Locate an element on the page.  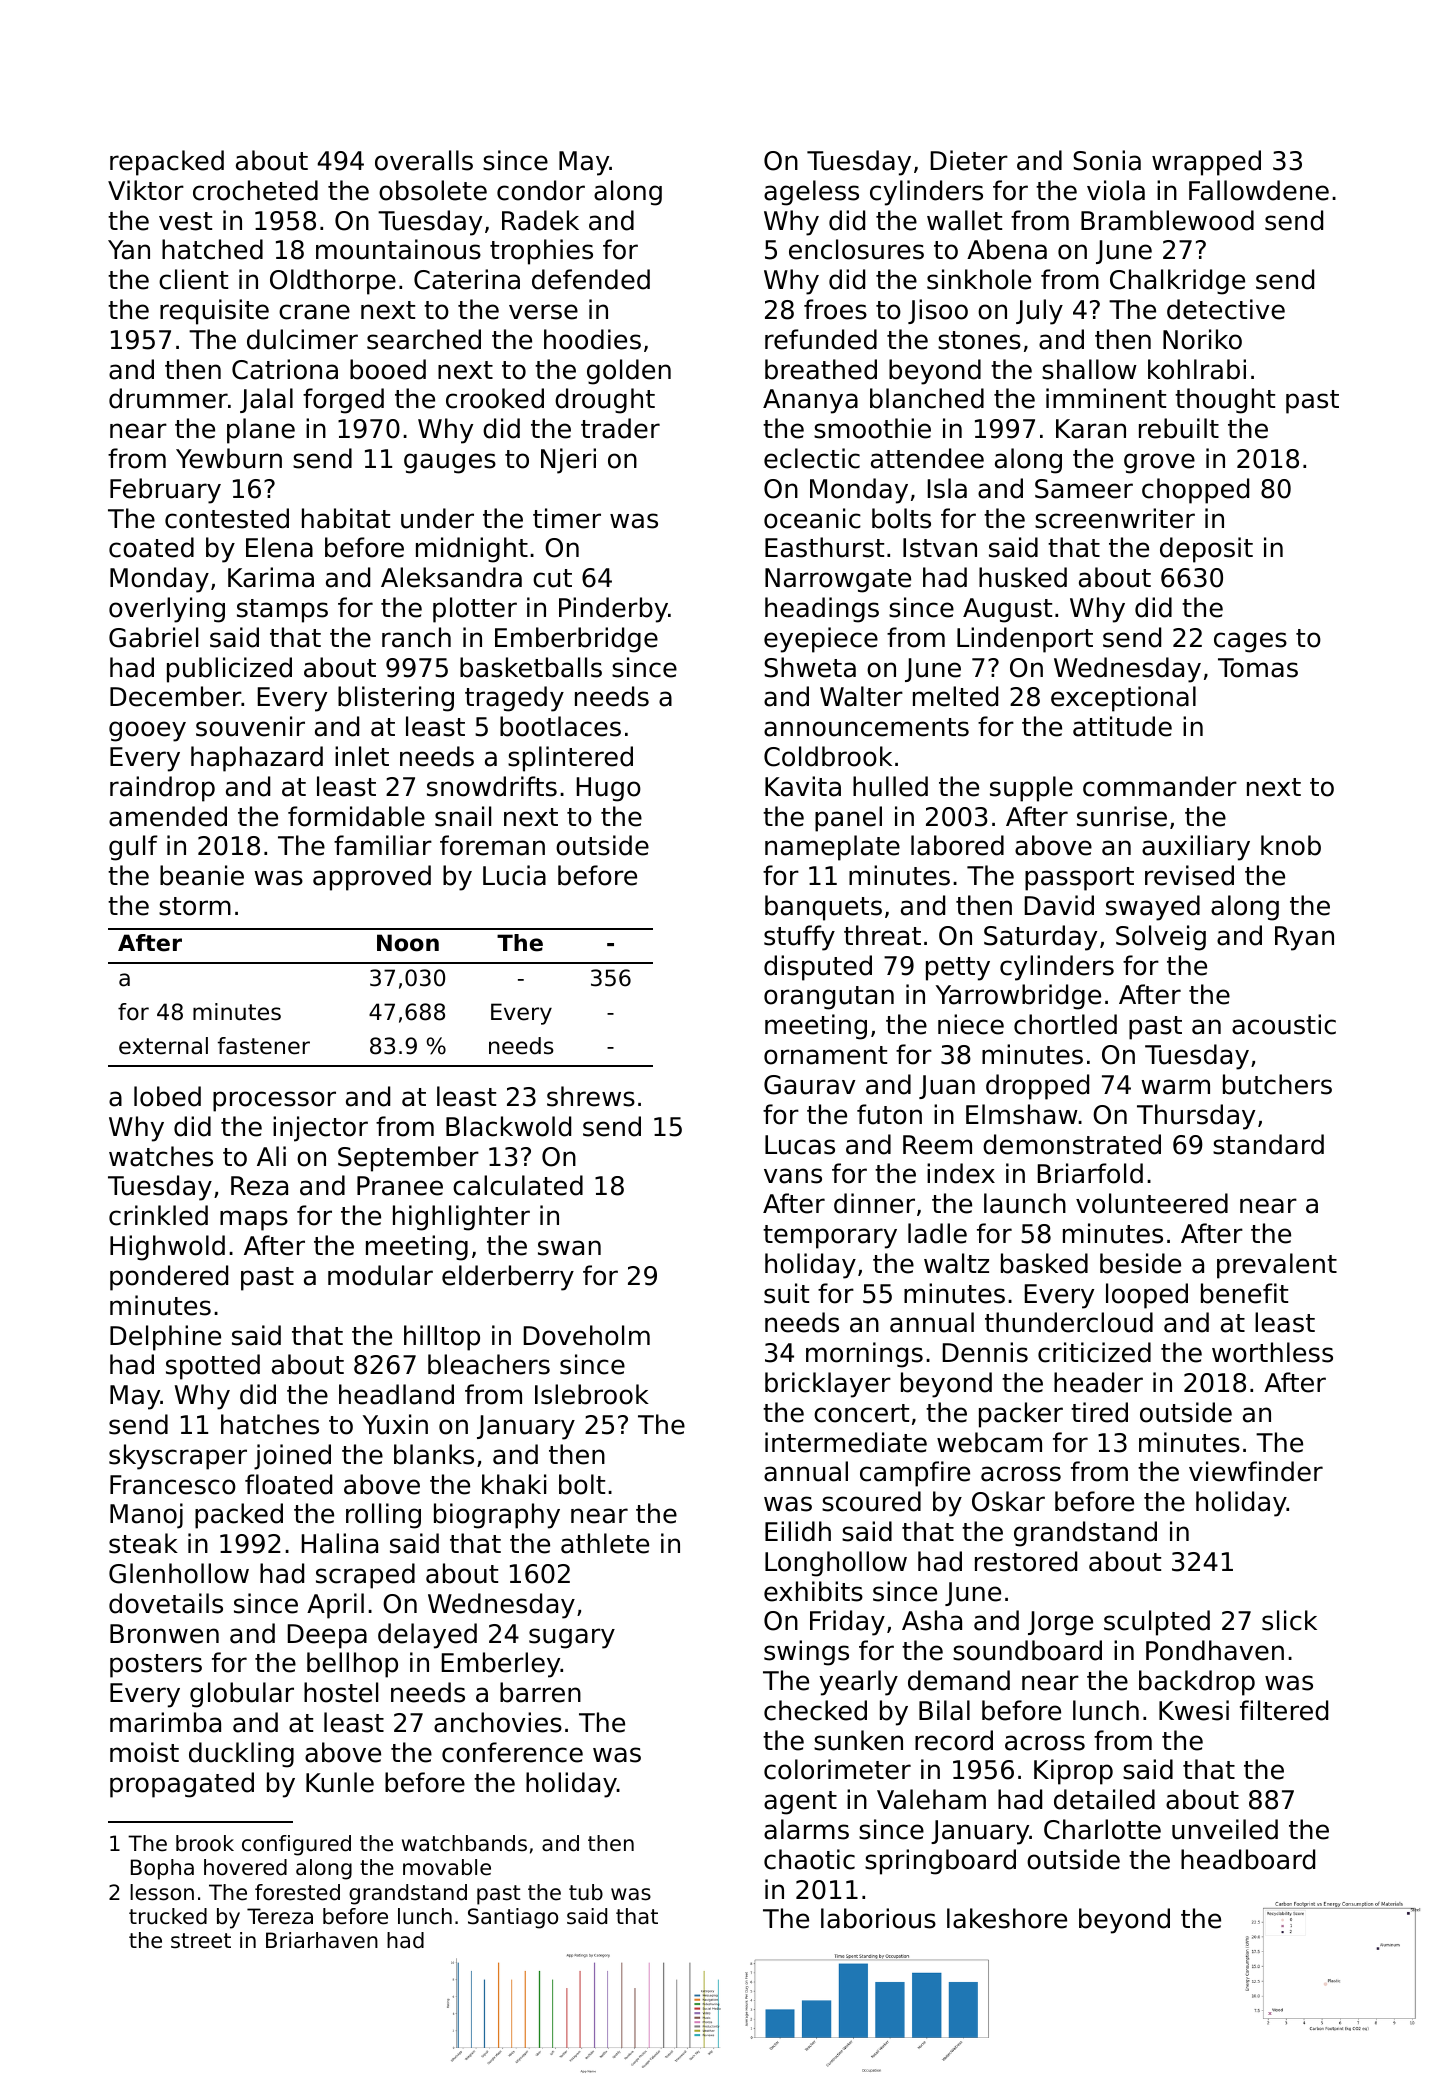
injector is located at coordinates (320, 1129).
